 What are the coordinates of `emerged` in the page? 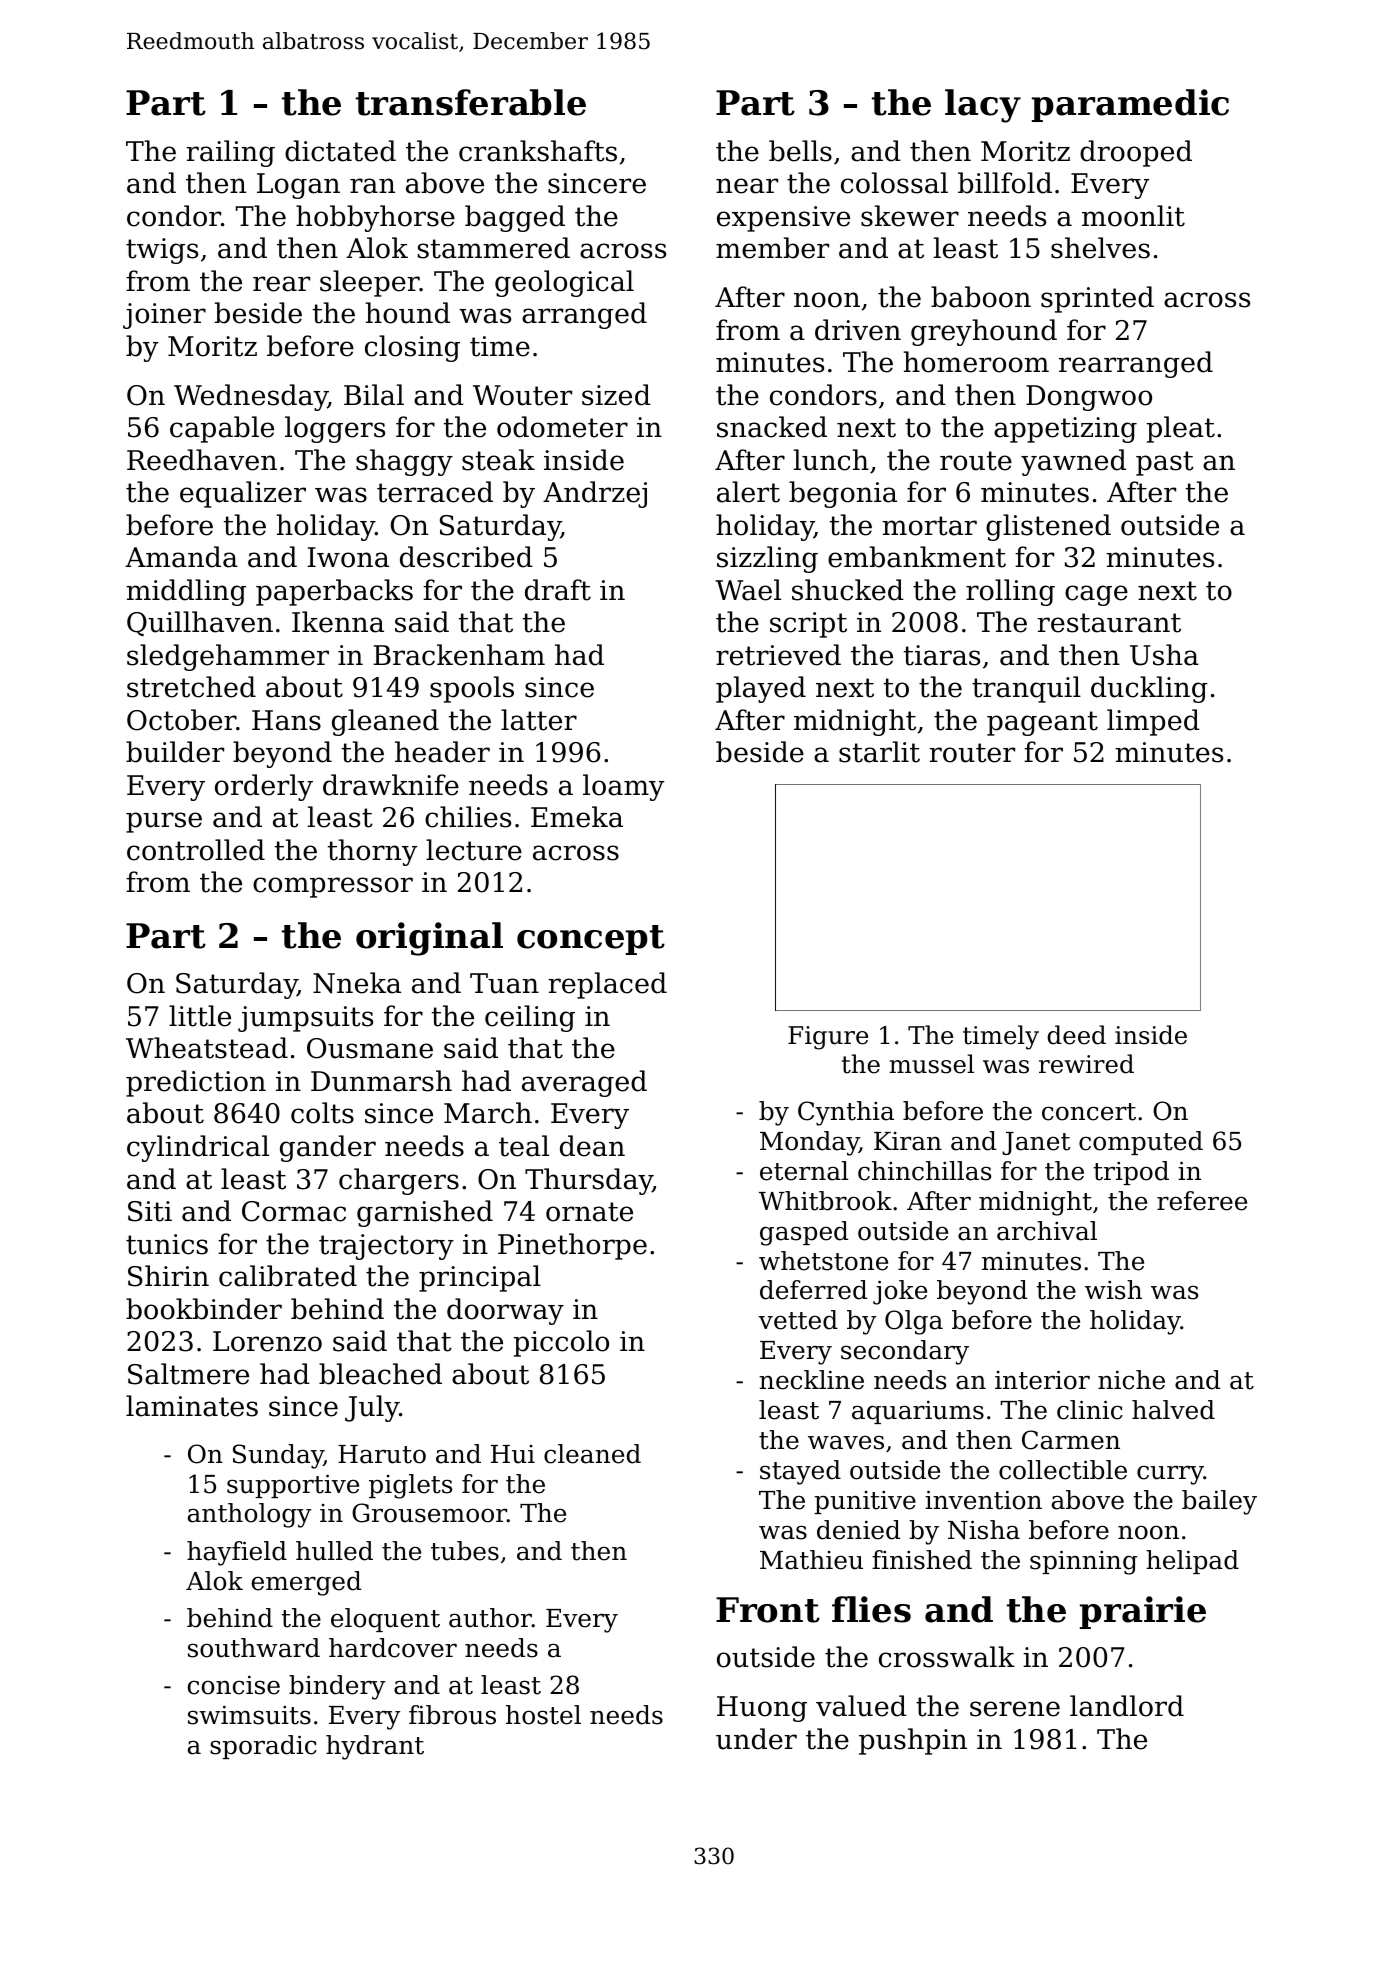 It's located at (306, 1583).
